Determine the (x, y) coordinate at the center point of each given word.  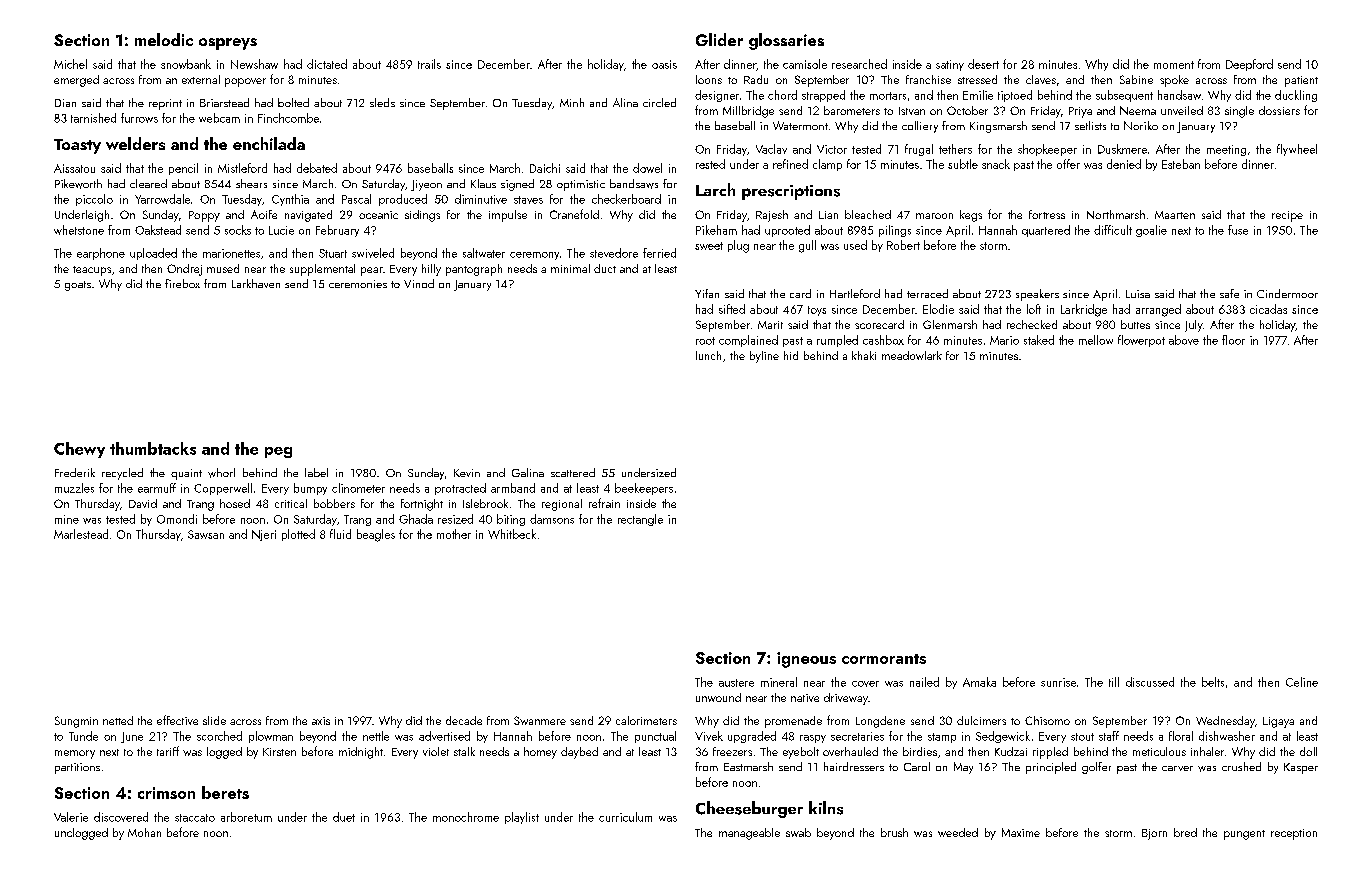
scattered (573, 472)
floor (1233, 340)
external (201, 79)
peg (278, 452)
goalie (1151, 231)
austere (736, 683)
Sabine (1136, 79)
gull (807, 246)
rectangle (640, 520)
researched (859, 64)
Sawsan (206, 534)
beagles (376, 535)
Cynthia (290, 200)
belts (1213, 682)
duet (344, 817)
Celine (1302, 682)
